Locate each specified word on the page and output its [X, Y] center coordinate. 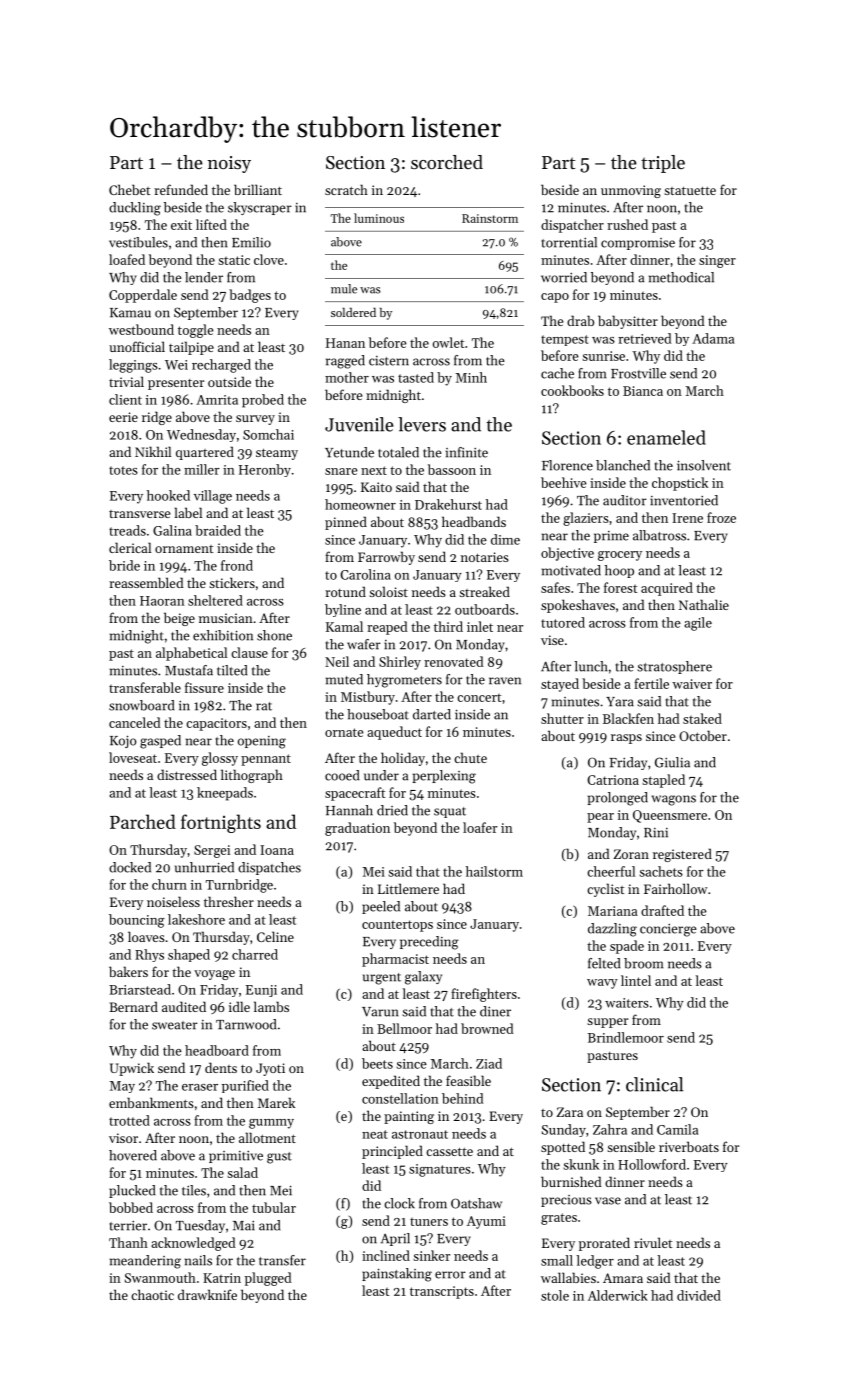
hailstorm [494, 871]
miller [202, 469]
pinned [346, 523]
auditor [625, 500]
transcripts [442, 1292]
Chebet [129, 189]
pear [600, 818]
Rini [656, 833]
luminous [379, 218]
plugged [268, 1279]
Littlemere [408, 888]
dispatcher [572, 226]
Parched [143, 821]
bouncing [137, 921]
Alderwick [618, 1295]
